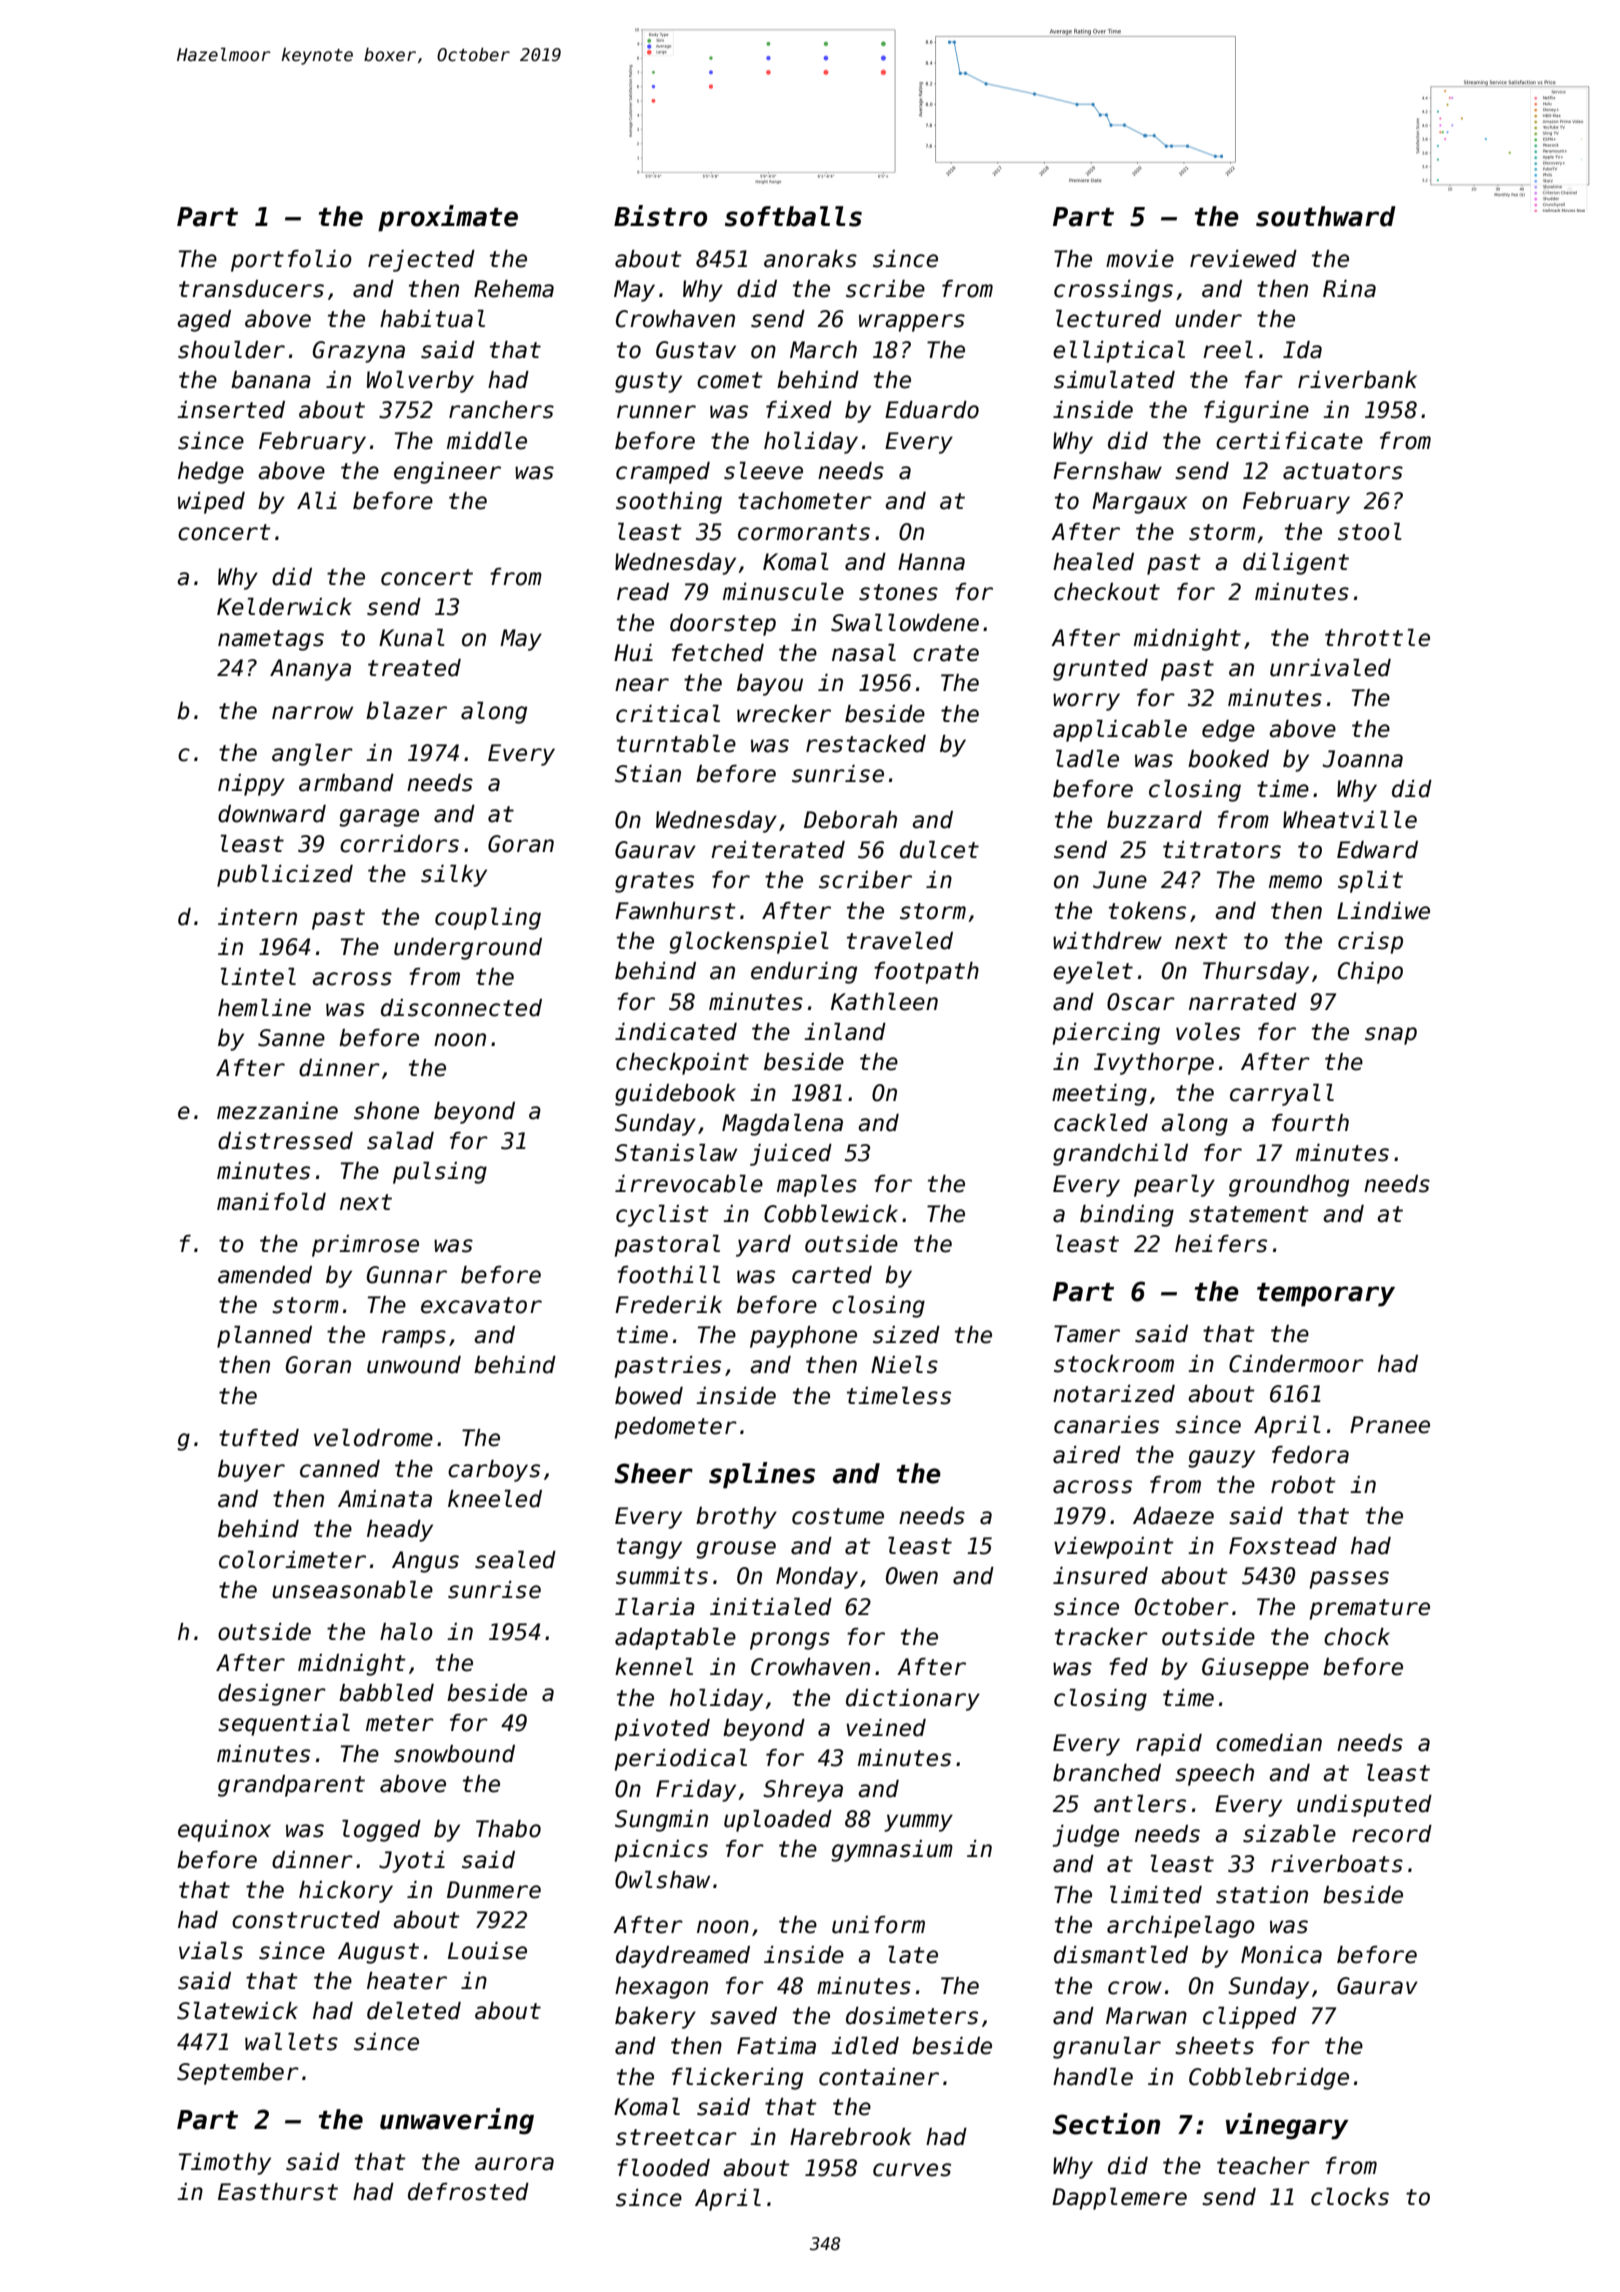 The height and width of the screenshot is (2292, 1620). Describe the element at coordinates (1296, 564) in the screenshot. I see `diligent` at that location.
